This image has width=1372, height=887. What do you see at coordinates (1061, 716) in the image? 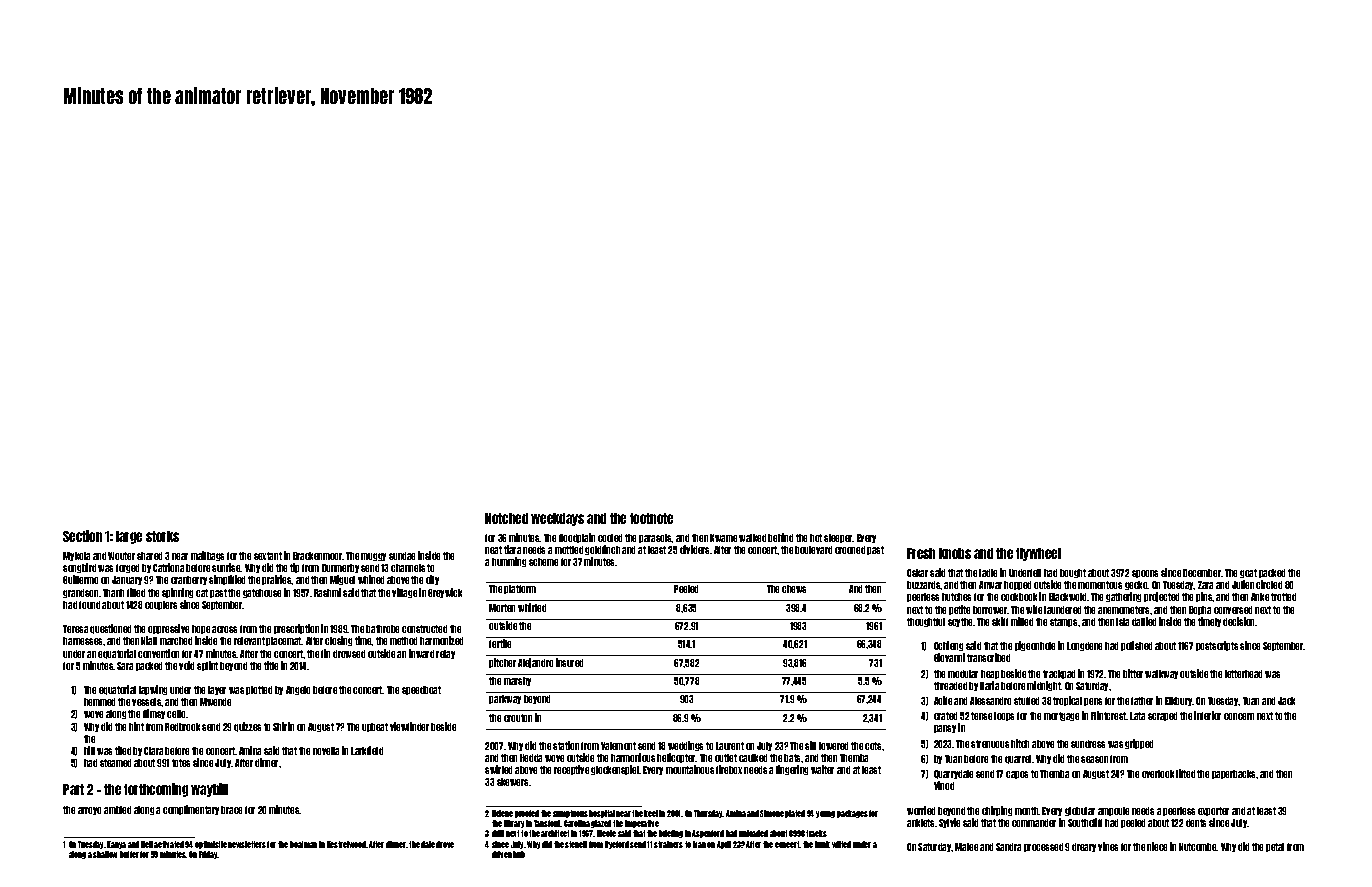
I see `mortgage` at bounding box center [1061, 716].
